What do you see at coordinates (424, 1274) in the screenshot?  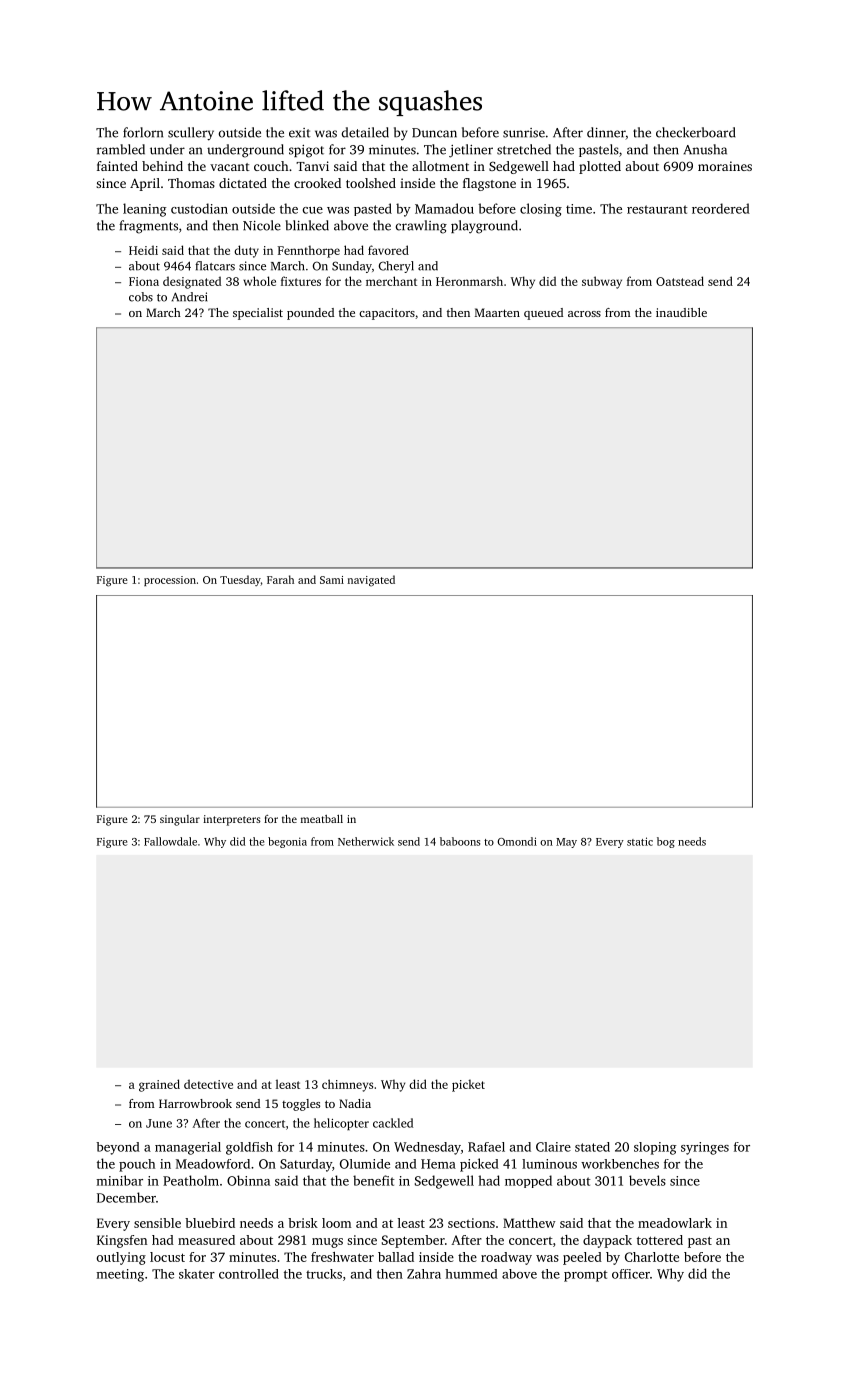 I see `Zahra` at bounding box center [424, 1274].
